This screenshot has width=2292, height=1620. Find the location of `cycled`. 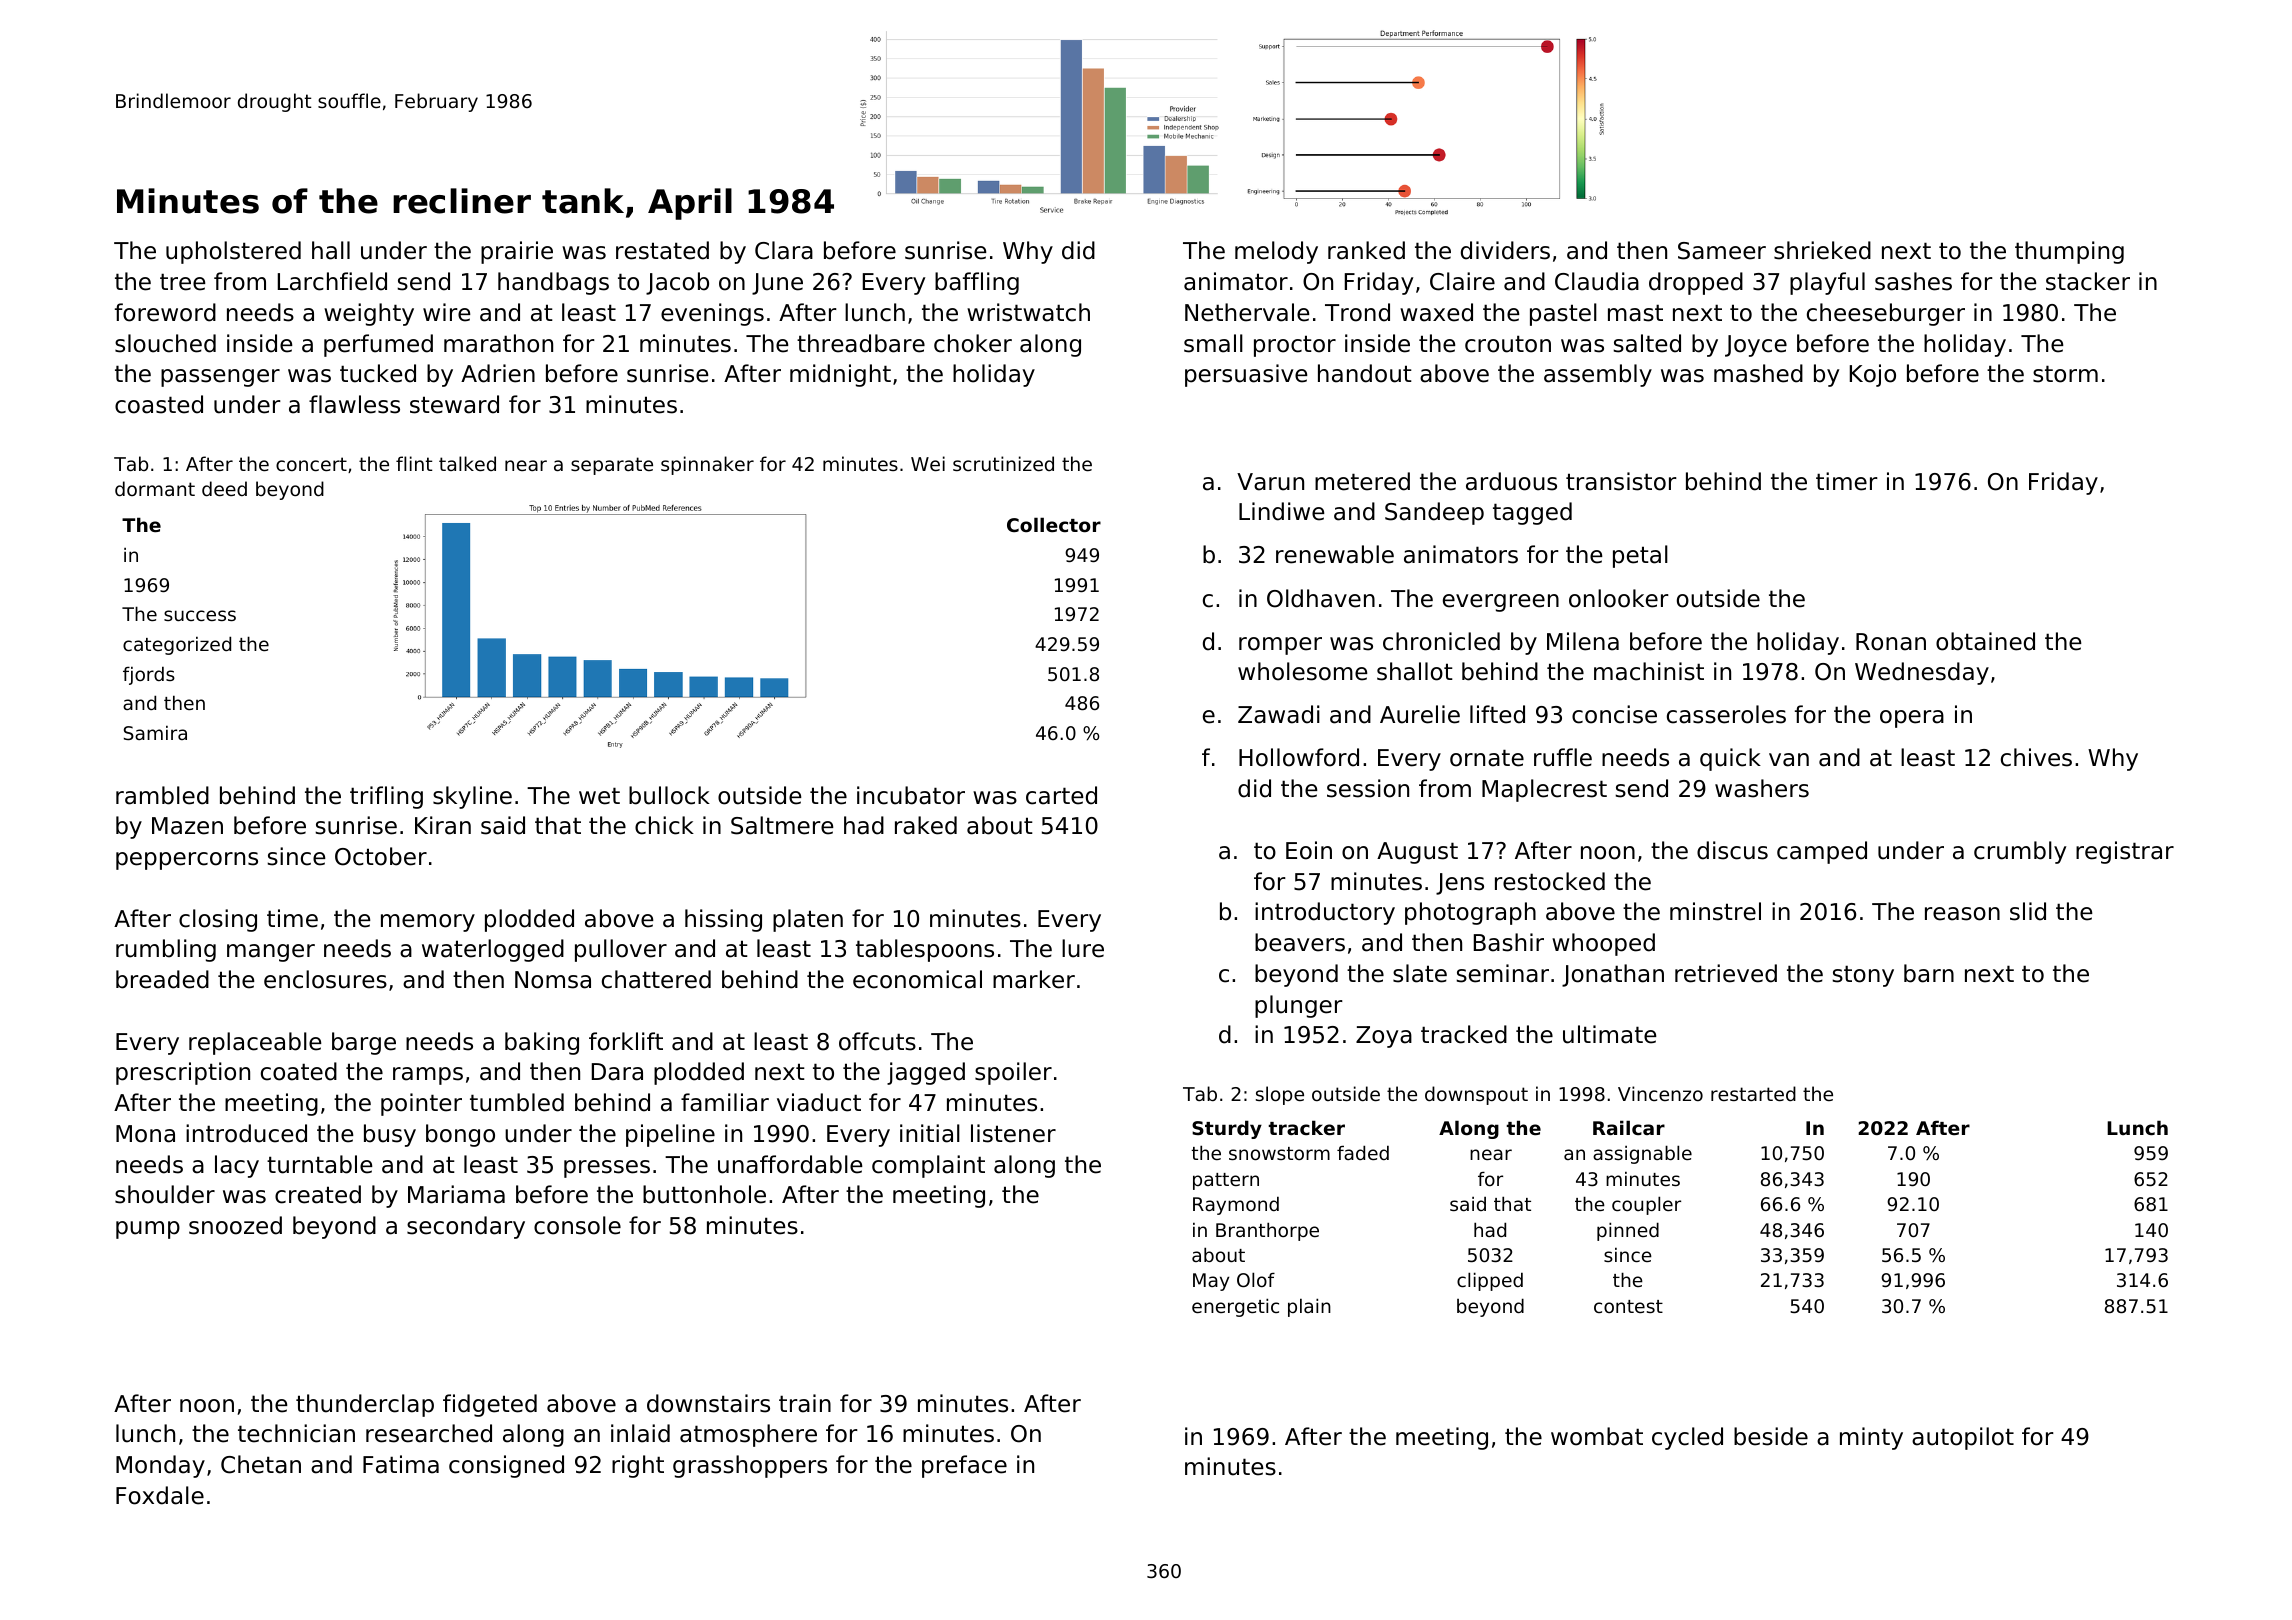

cycled is located at coordinates (1687, 1438).
